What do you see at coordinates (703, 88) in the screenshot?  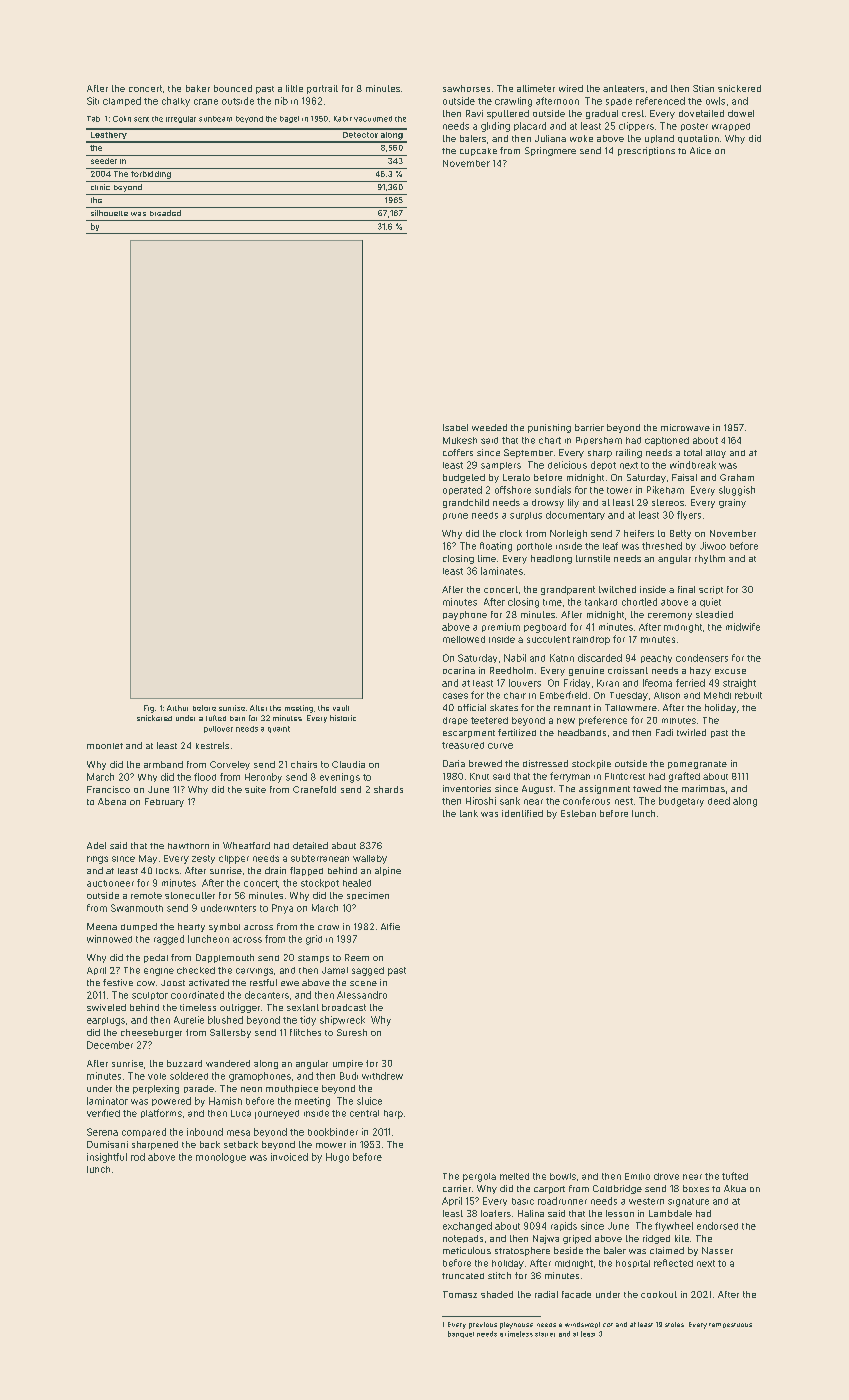 I see `Stian` at bounding box center [703, 88].
